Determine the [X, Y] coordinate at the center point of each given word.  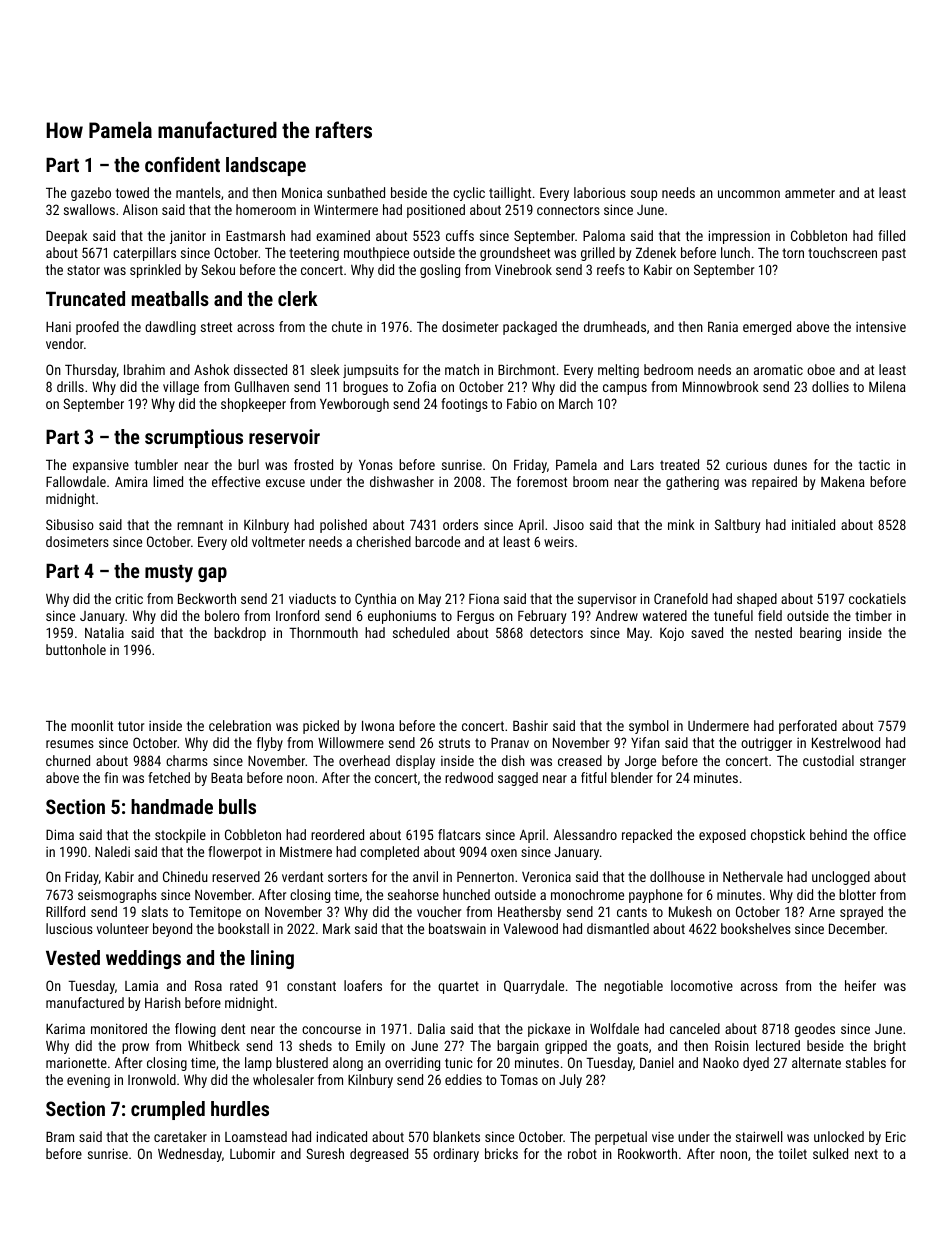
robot [582, 1153]
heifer [860, 985]
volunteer [123, 928]
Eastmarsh [255, 235]
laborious [600, 192]
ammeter [810, 193]
